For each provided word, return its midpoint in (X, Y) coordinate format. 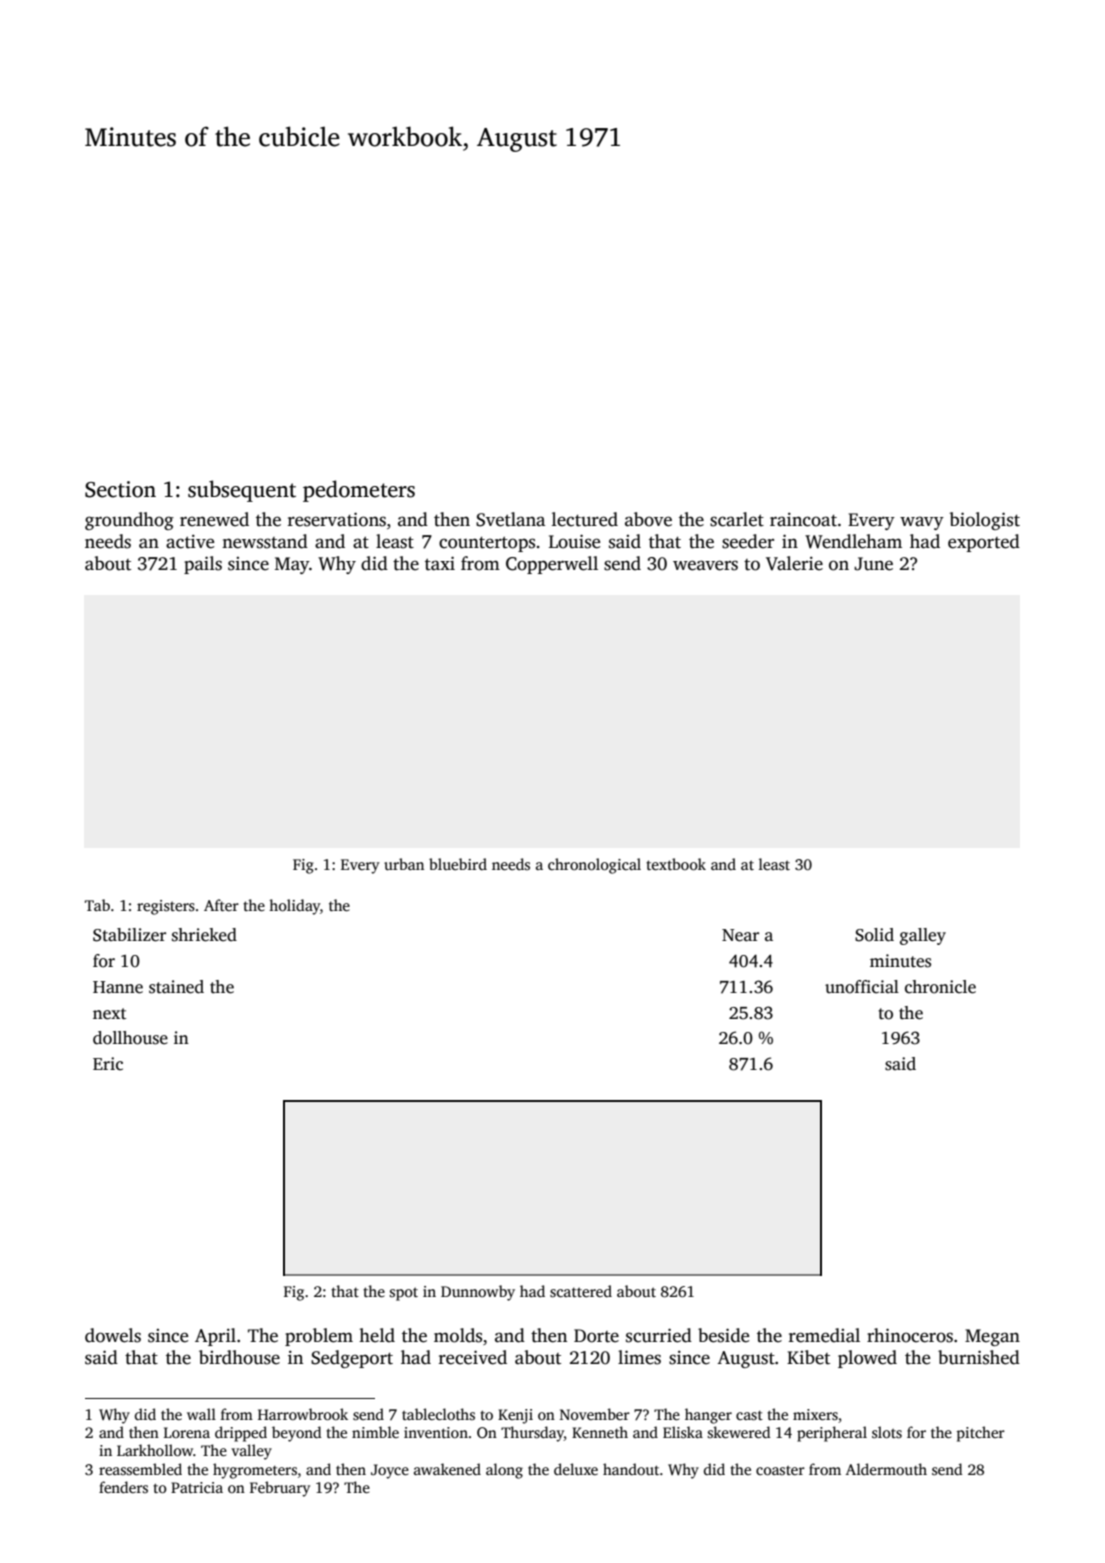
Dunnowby (478, 1293)
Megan (992, 1337)
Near (740, 935)
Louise (574, 541)
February (280, 1489)
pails (203, 565)
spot (404, 1294)
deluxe (576, 1469)
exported (984, 543)
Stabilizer (129, 935)
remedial (824, 1335)
